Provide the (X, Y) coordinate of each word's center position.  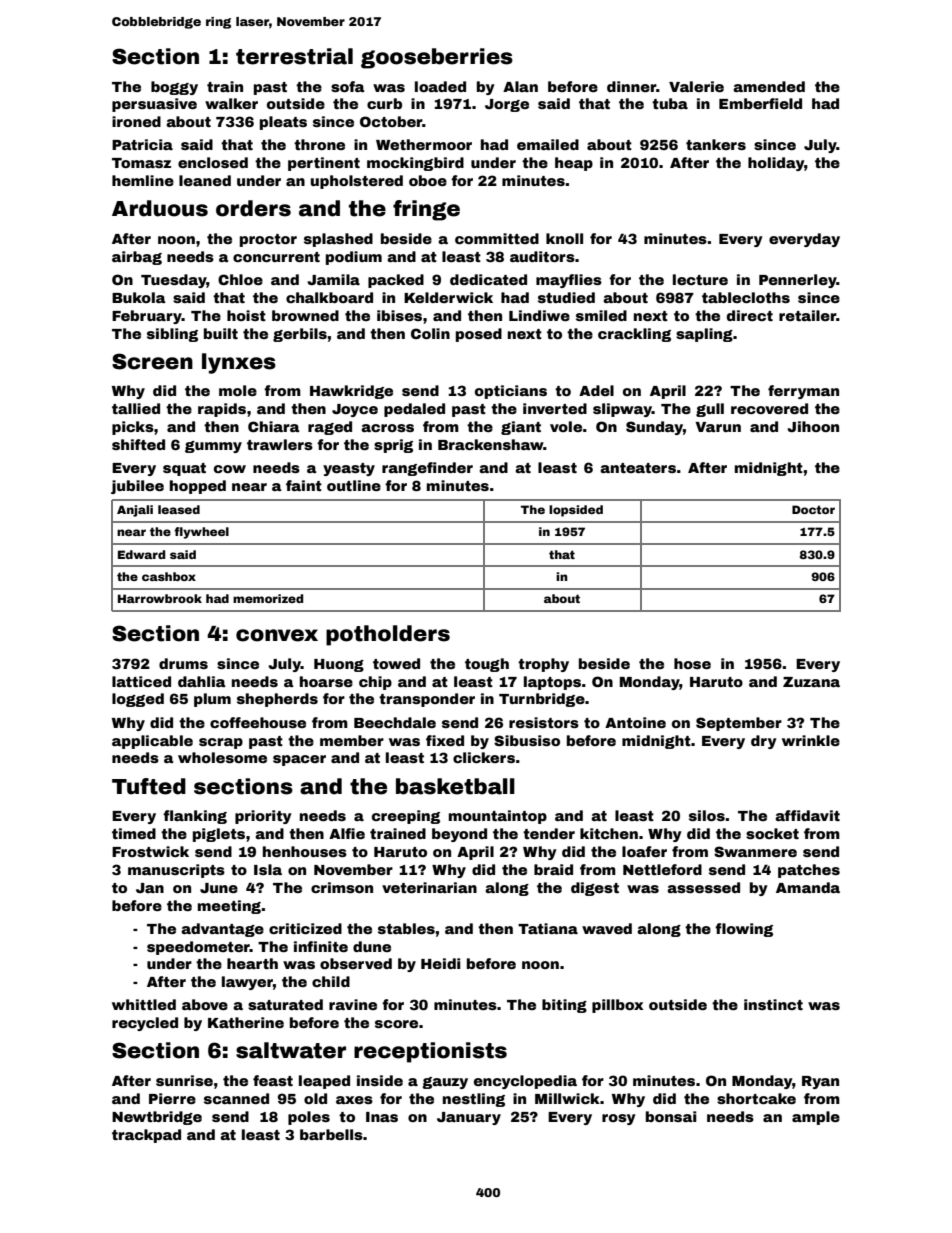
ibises (399, 315)
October (391, 121)
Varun (718, 427)
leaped (324, 1082)
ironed (136, 121)
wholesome (222, 757)
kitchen (609, 833)
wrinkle (811, 740)
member (352, 740)
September (739, 724)
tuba (670, 103)
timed (134, 833)
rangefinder (427, 469)
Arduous (160, 208)
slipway (622, 410)
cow (230, 469)
